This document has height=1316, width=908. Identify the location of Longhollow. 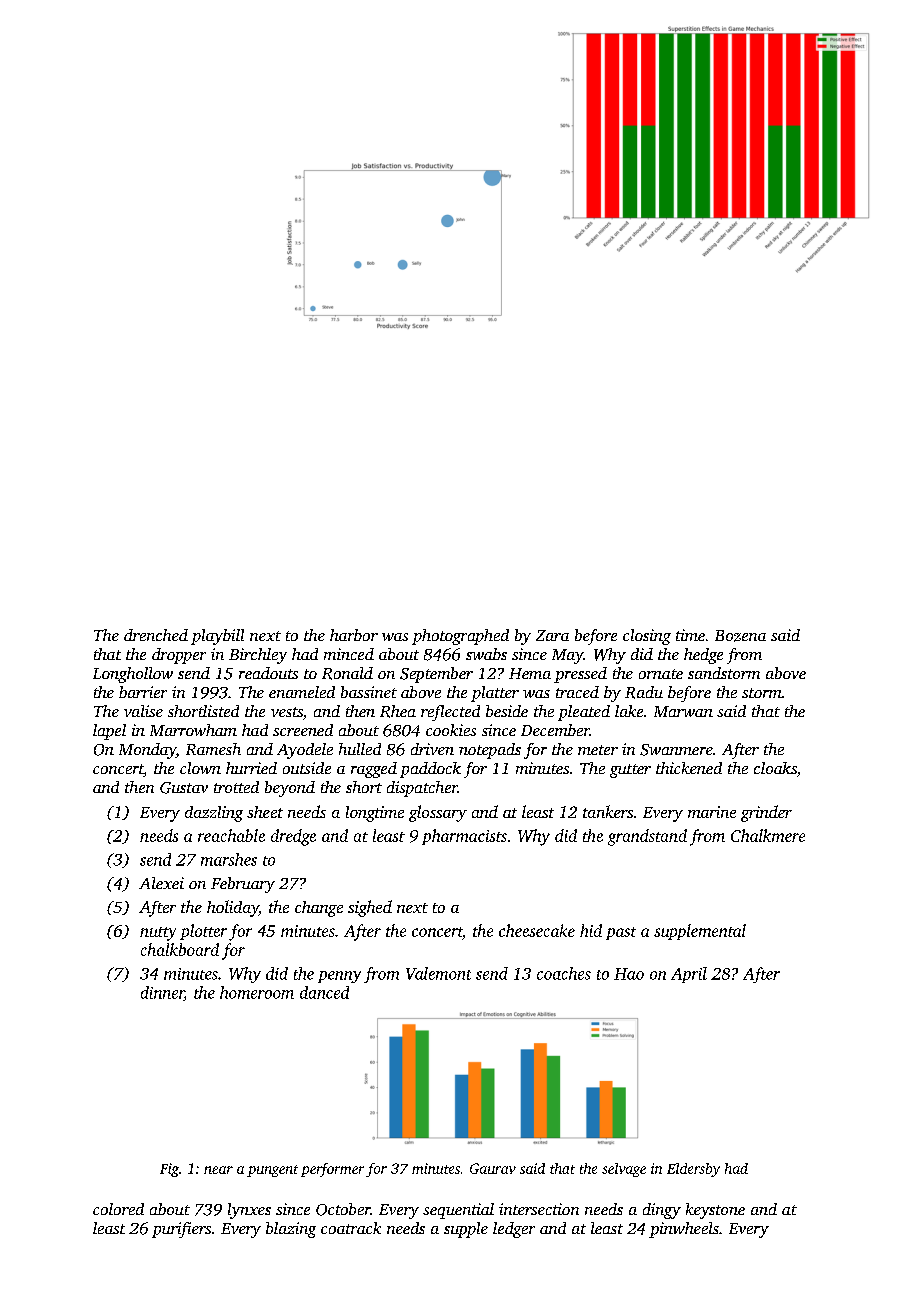
(133, 675).
